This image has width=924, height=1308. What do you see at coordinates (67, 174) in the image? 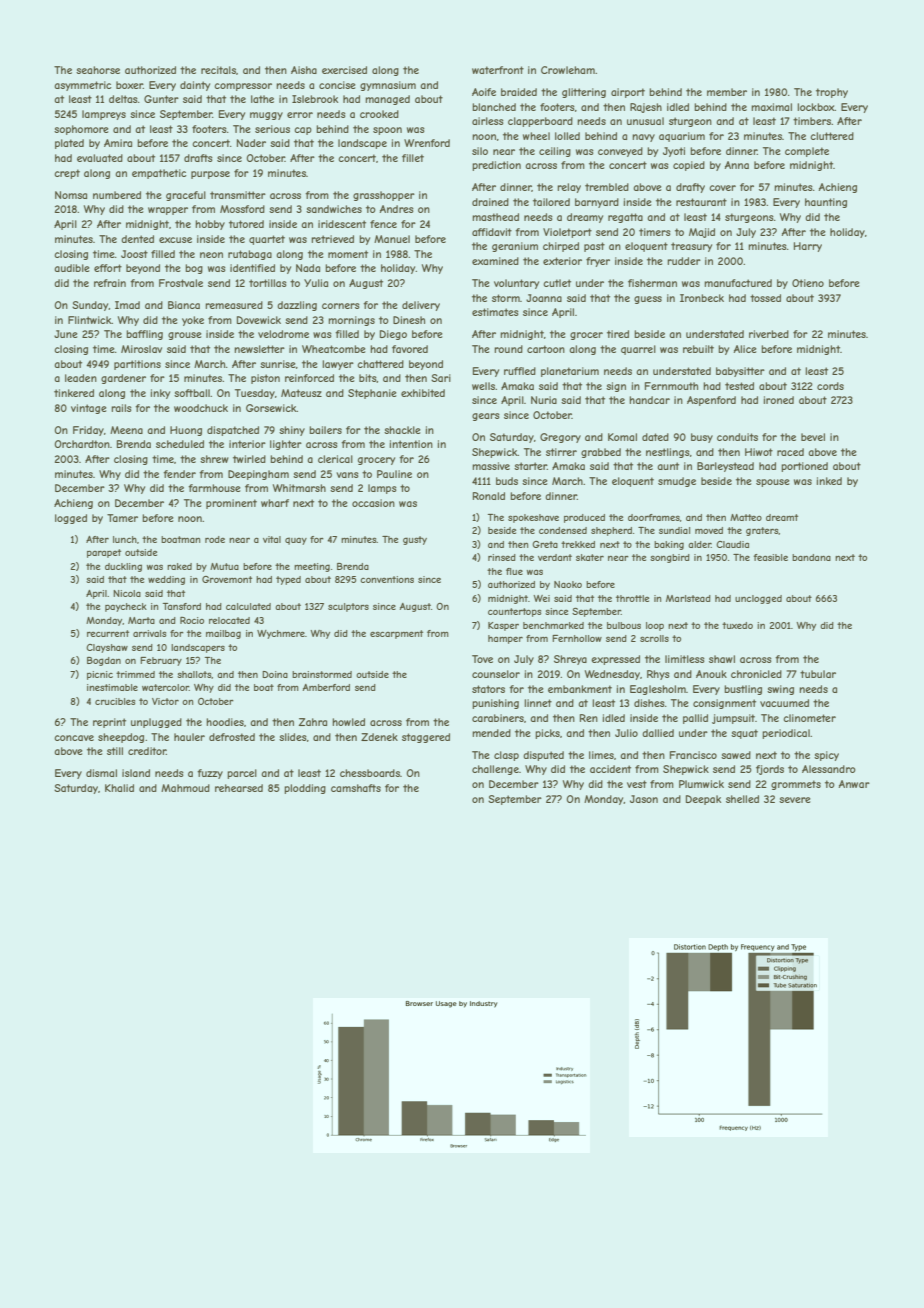
I see `crept` at bounding box center [67, 174].
